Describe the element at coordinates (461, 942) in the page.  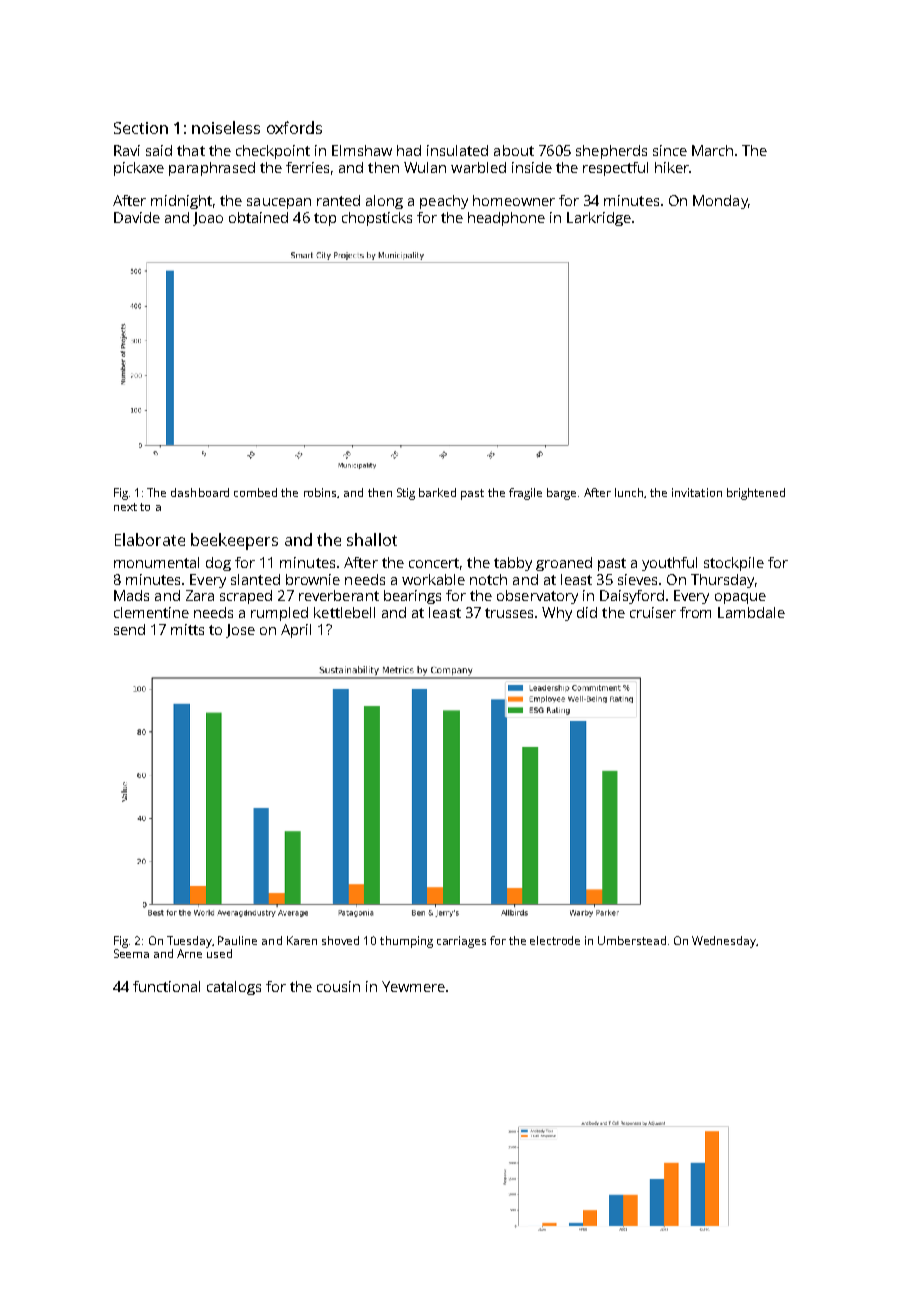
I see `carriages` at that location.
